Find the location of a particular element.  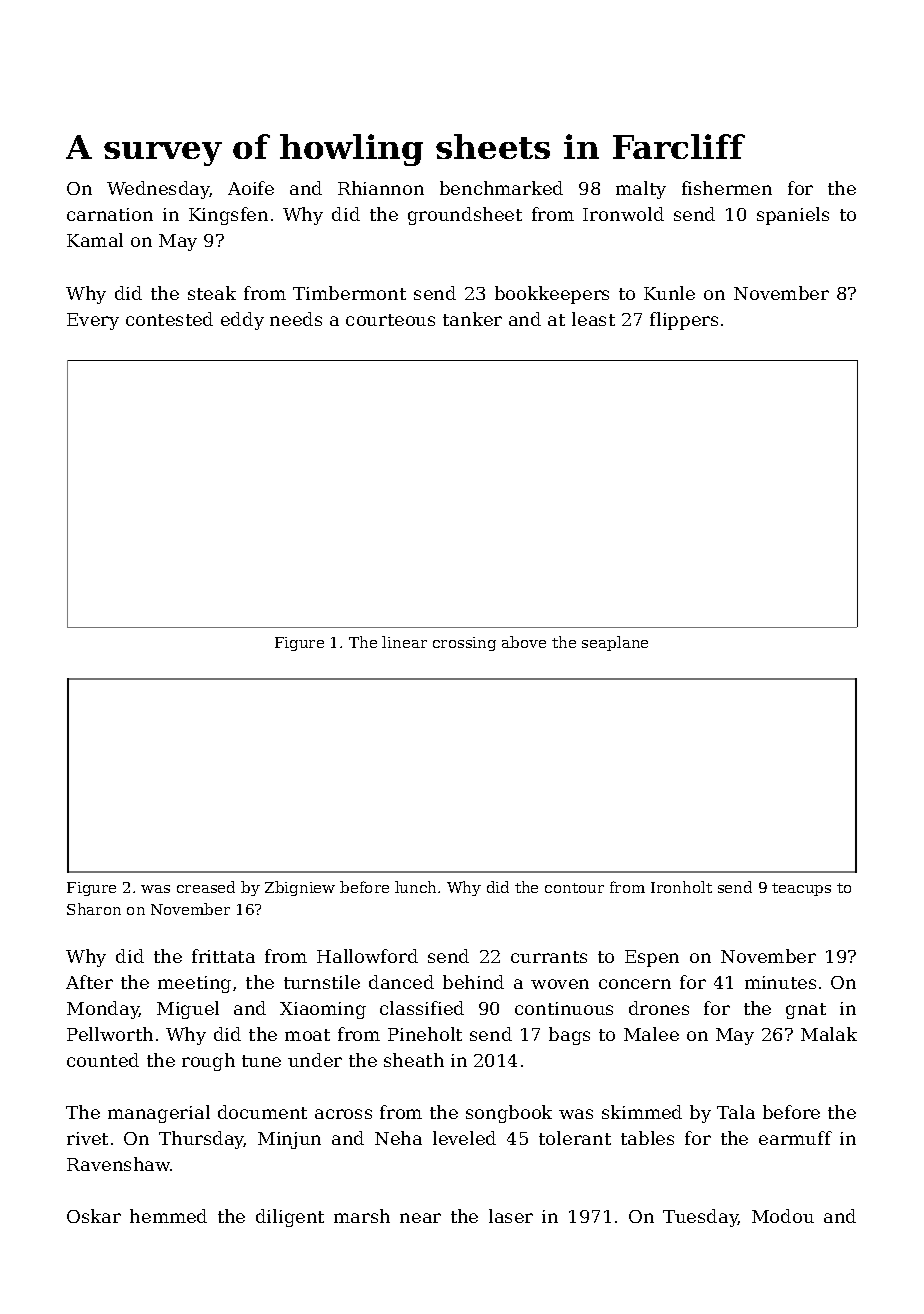

Kunle is located at coordinates (669, 293).
